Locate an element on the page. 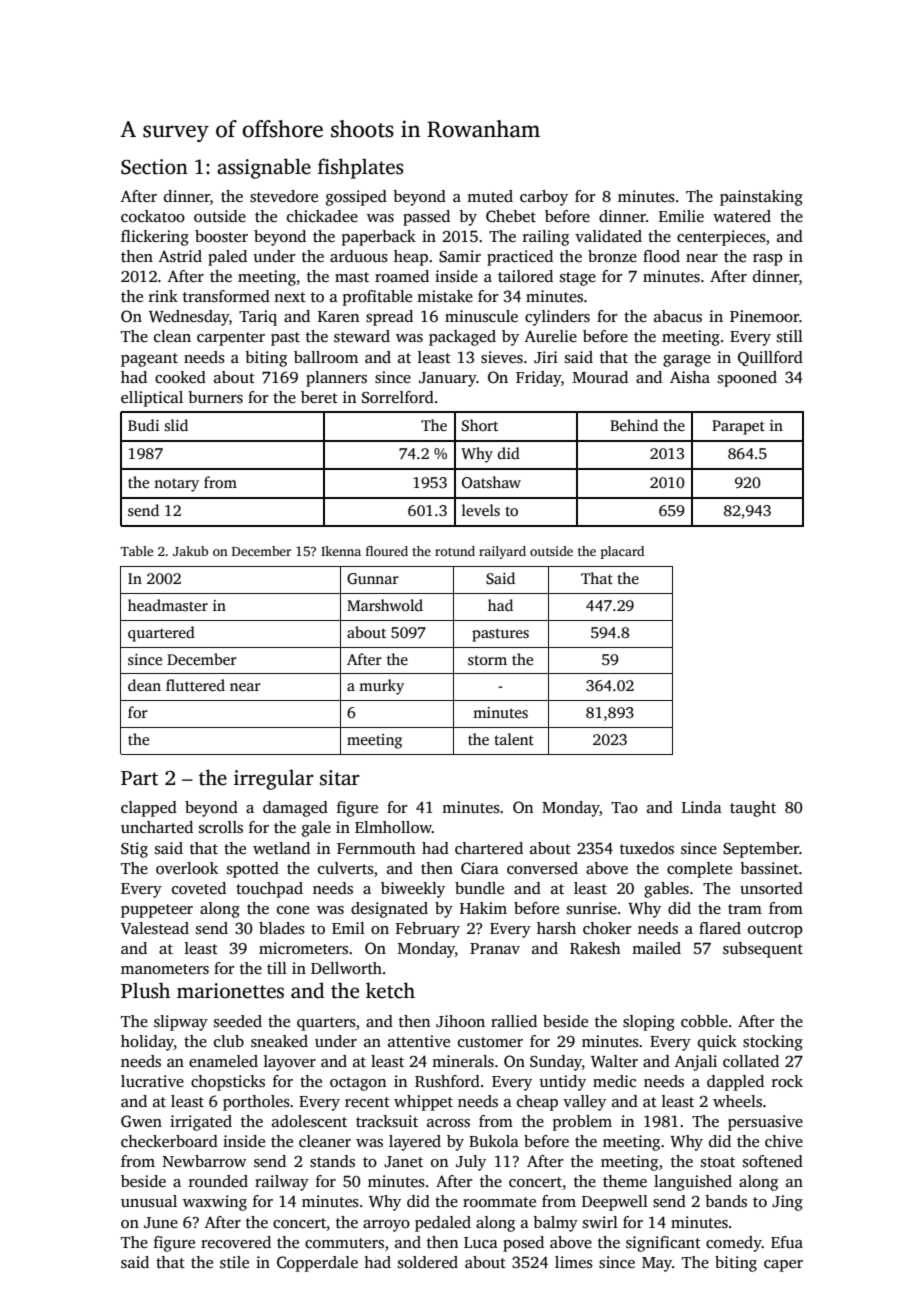  assignable is located at coordinates (264, 168).
